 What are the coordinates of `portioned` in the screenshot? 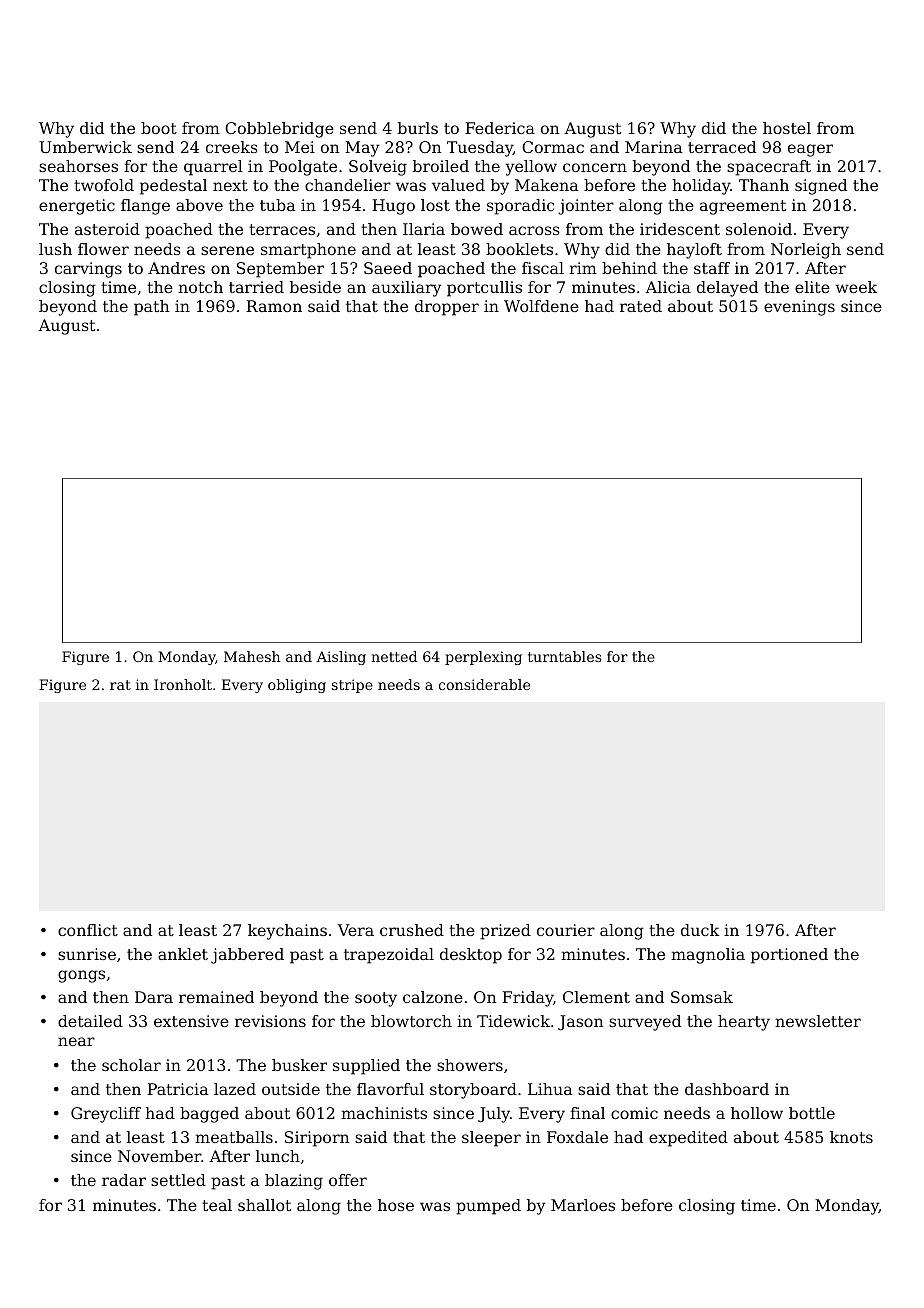 It's located at (789, 956).
